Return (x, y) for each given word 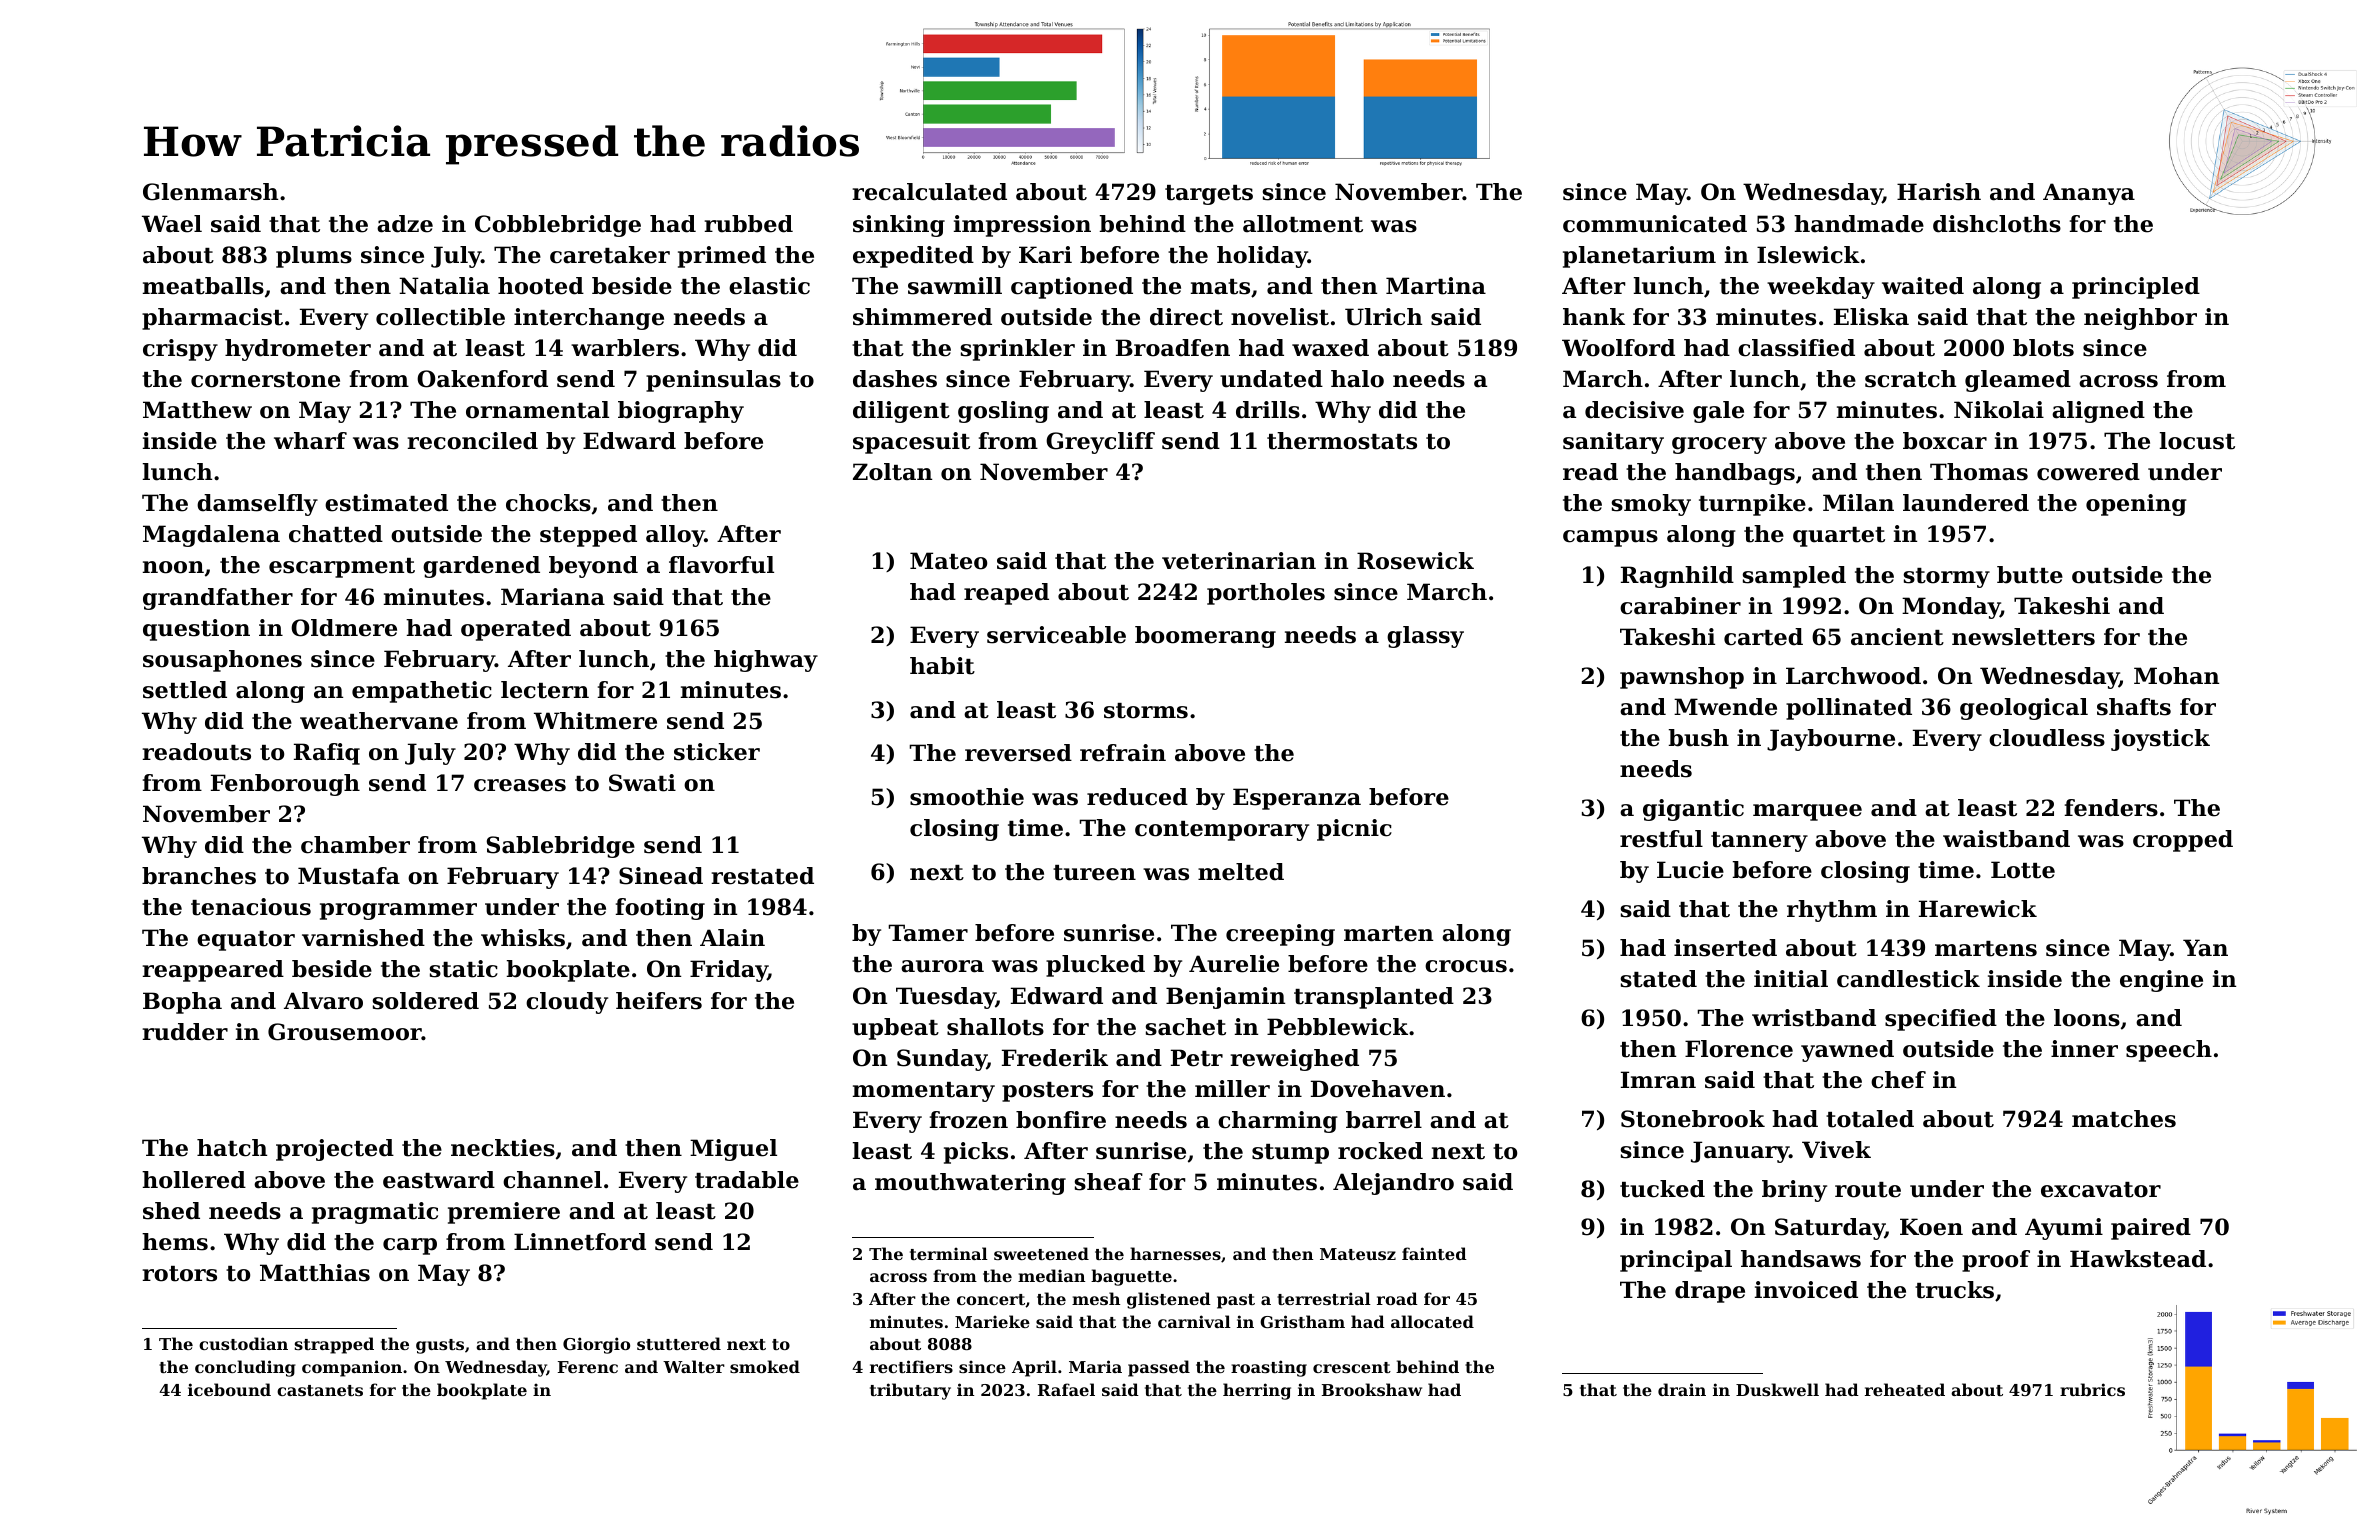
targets (1209, 195)
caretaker (610, 255)
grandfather (218, 599)
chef (1898, 1080)
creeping (1280, 935)
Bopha (182, 1003)
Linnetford (580, 1242)
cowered (2088, 472)
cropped (2183, 841)
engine (2161, 981)
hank (1594, 317)
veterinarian (1239, 561)
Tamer (928, 933)
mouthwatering (970, 1184)
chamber (355, 845)
